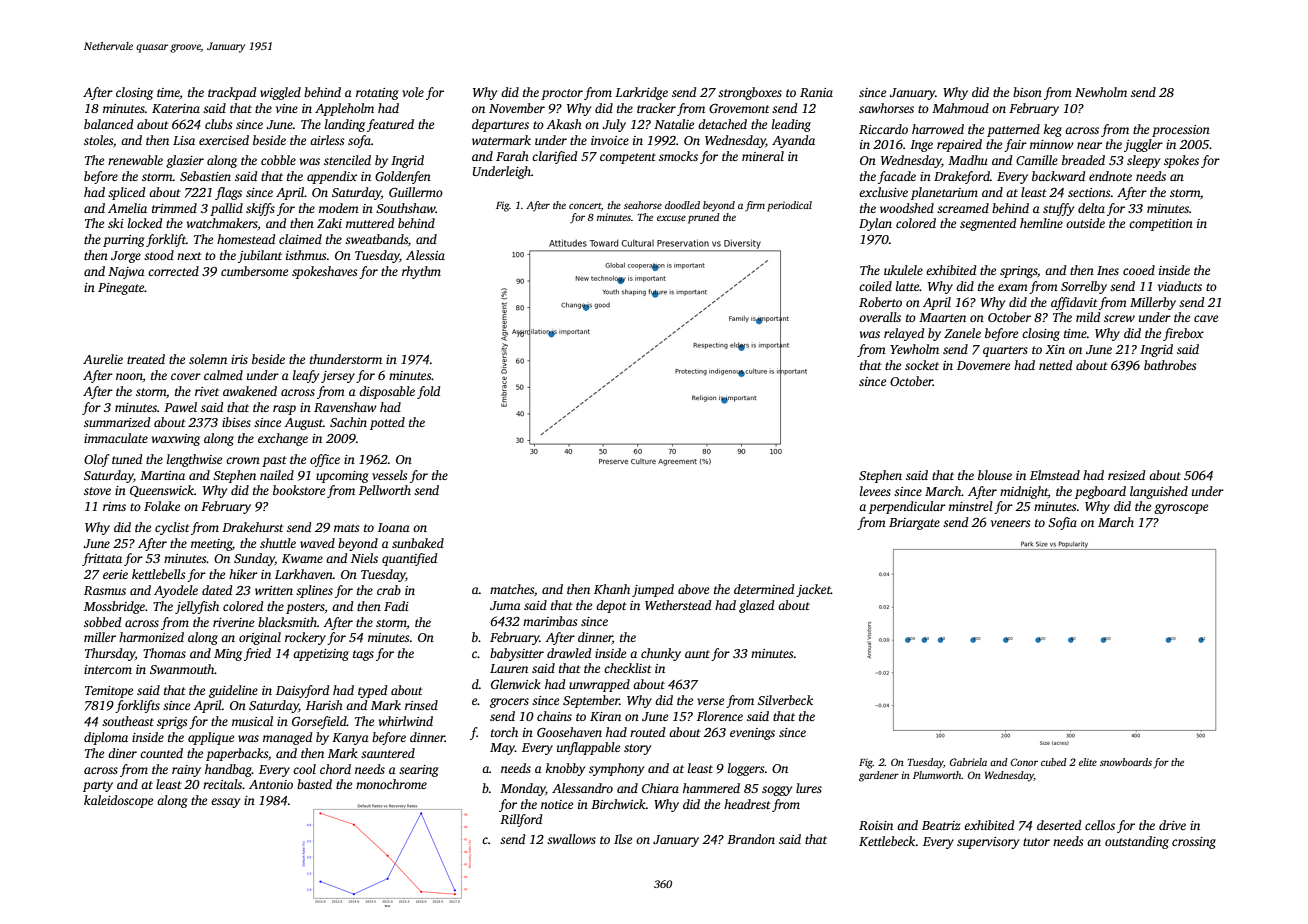 This document has width=1308, height=924. Describe the element at coordinates (377, 94) in the document. I see `rotating` at that location.
